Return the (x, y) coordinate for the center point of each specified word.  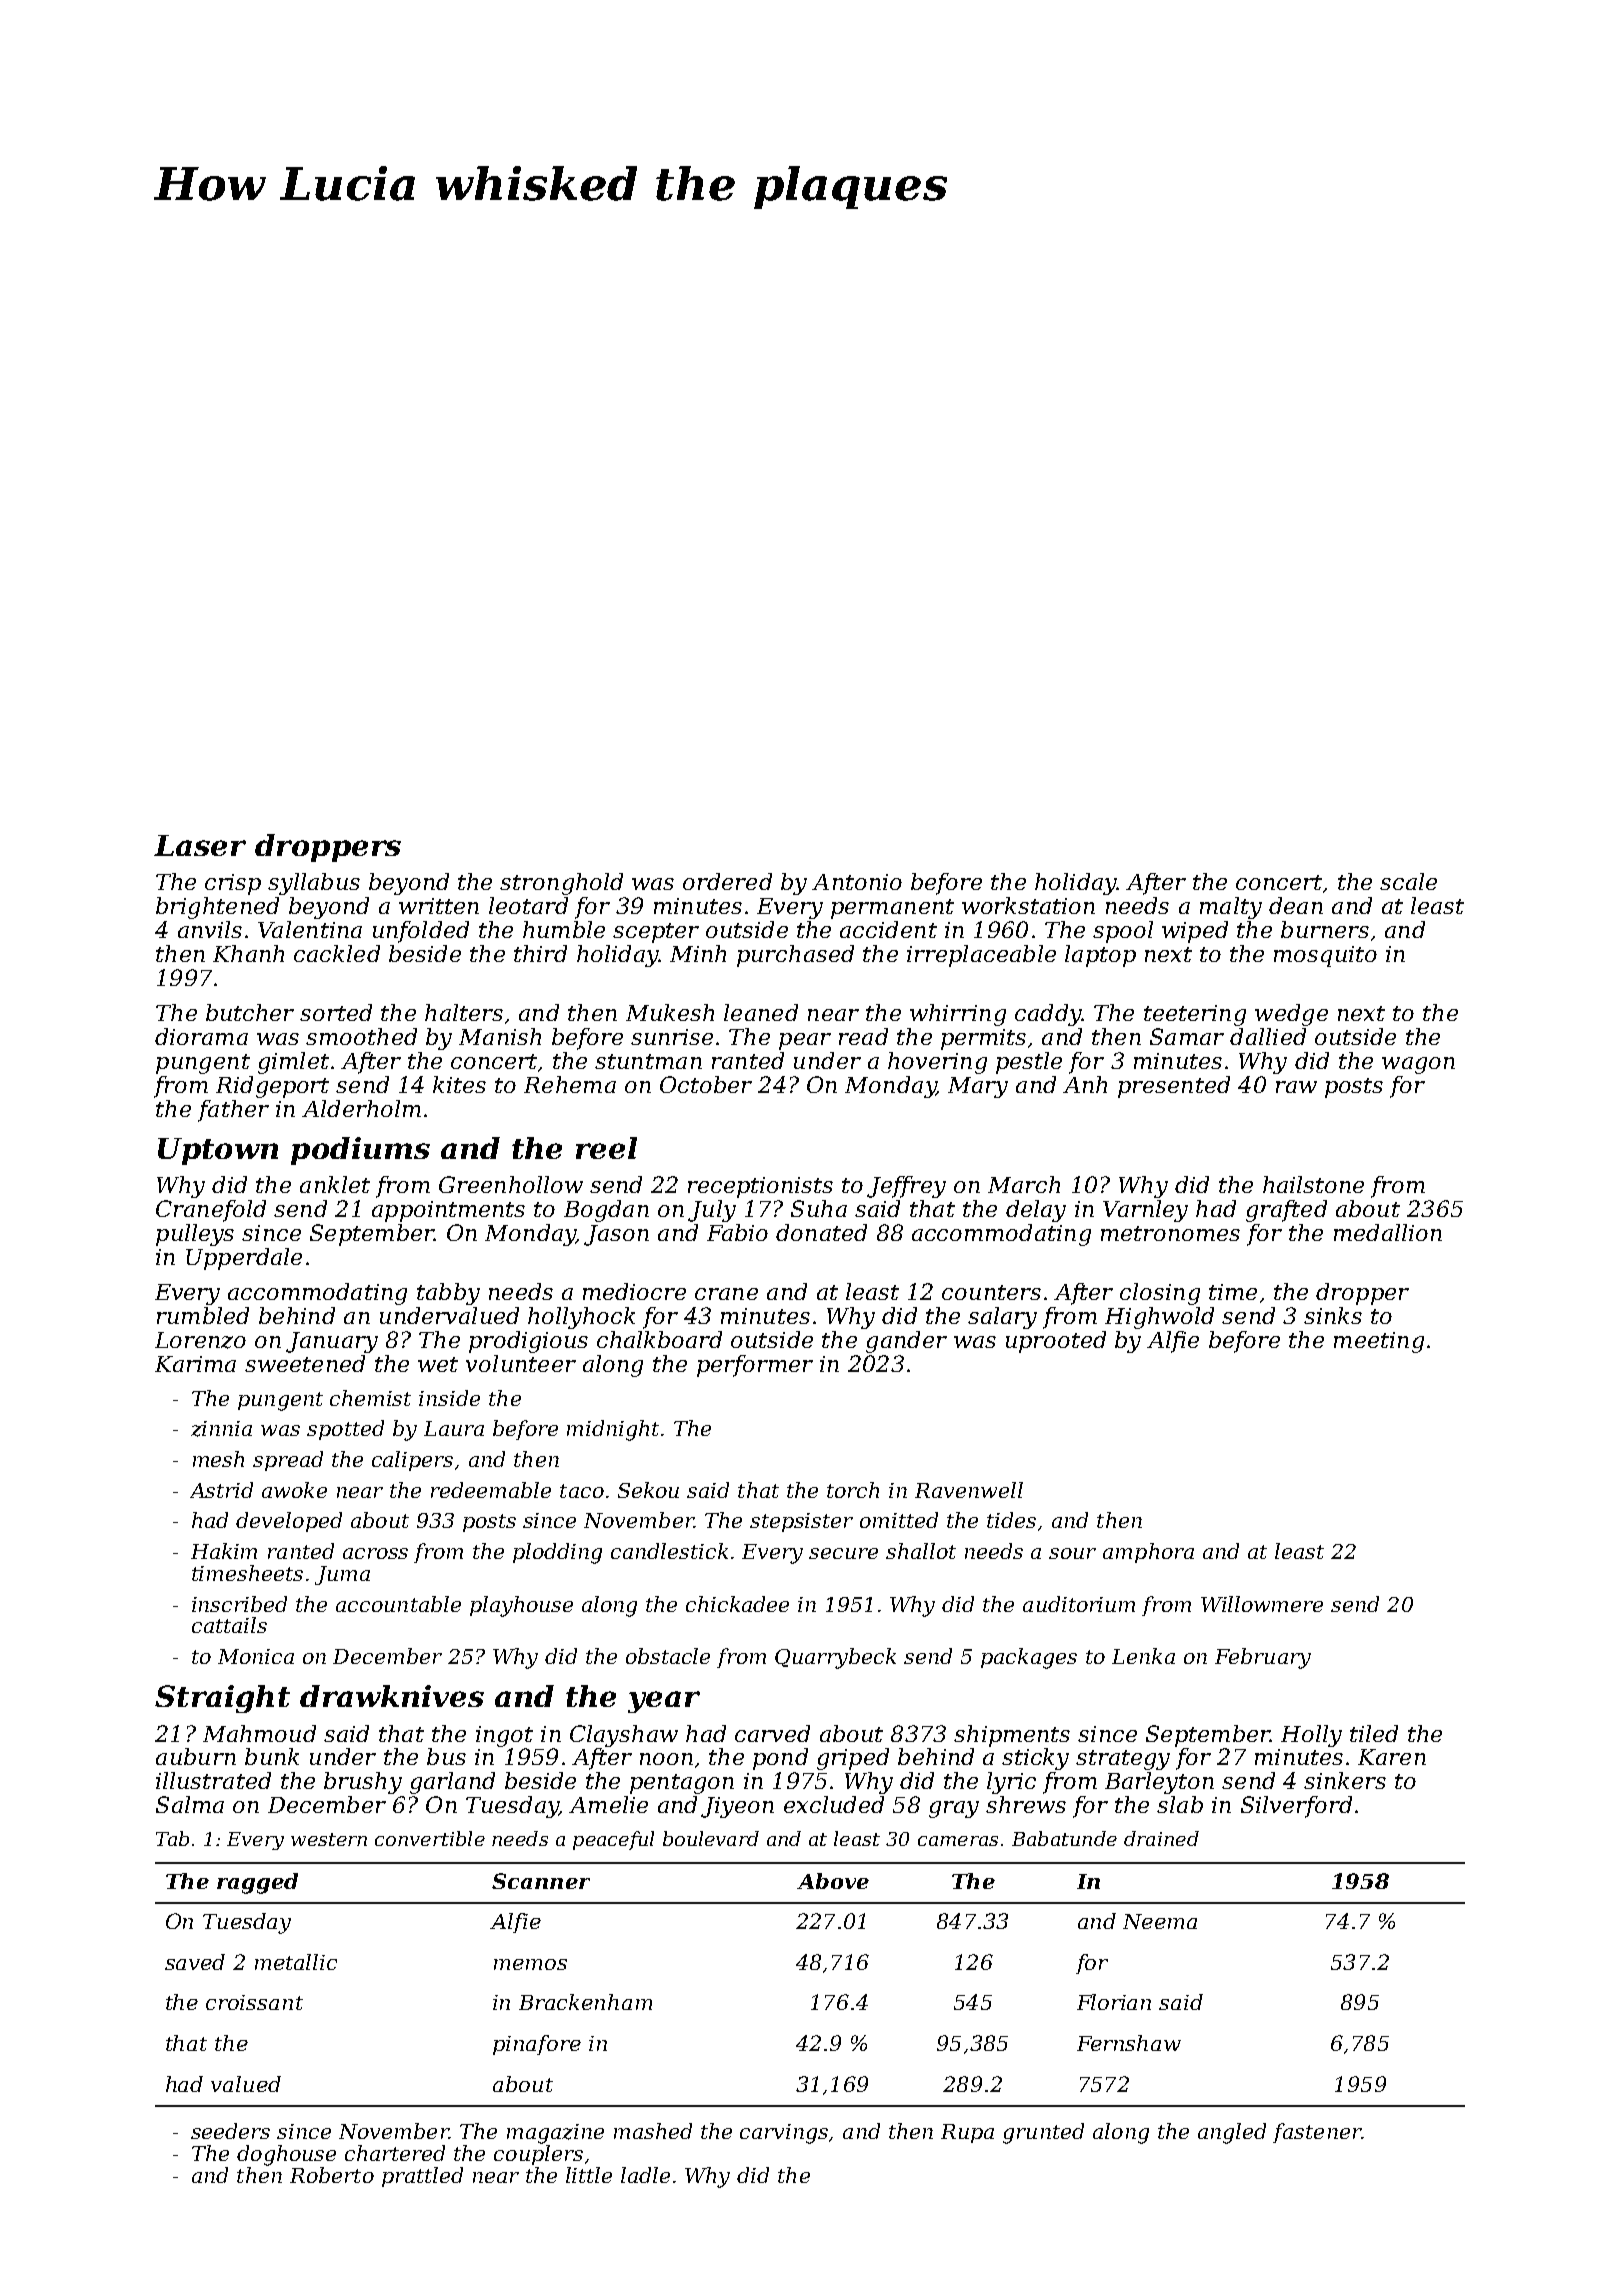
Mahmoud (259, 1733)
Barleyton (1159, 1783)
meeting (1379, 1342)
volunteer (521, 1363)
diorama (201, 1036)
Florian (1114, 2002)
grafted (1286, 1211)
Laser (200, 845)
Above (833, 1881)
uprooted (1056, 1342)
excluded (834, 1804)
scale (1408, 881)
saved (195, 1962)
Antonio (857, 882)
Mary (978, 1087)
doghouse (286, 2155)
